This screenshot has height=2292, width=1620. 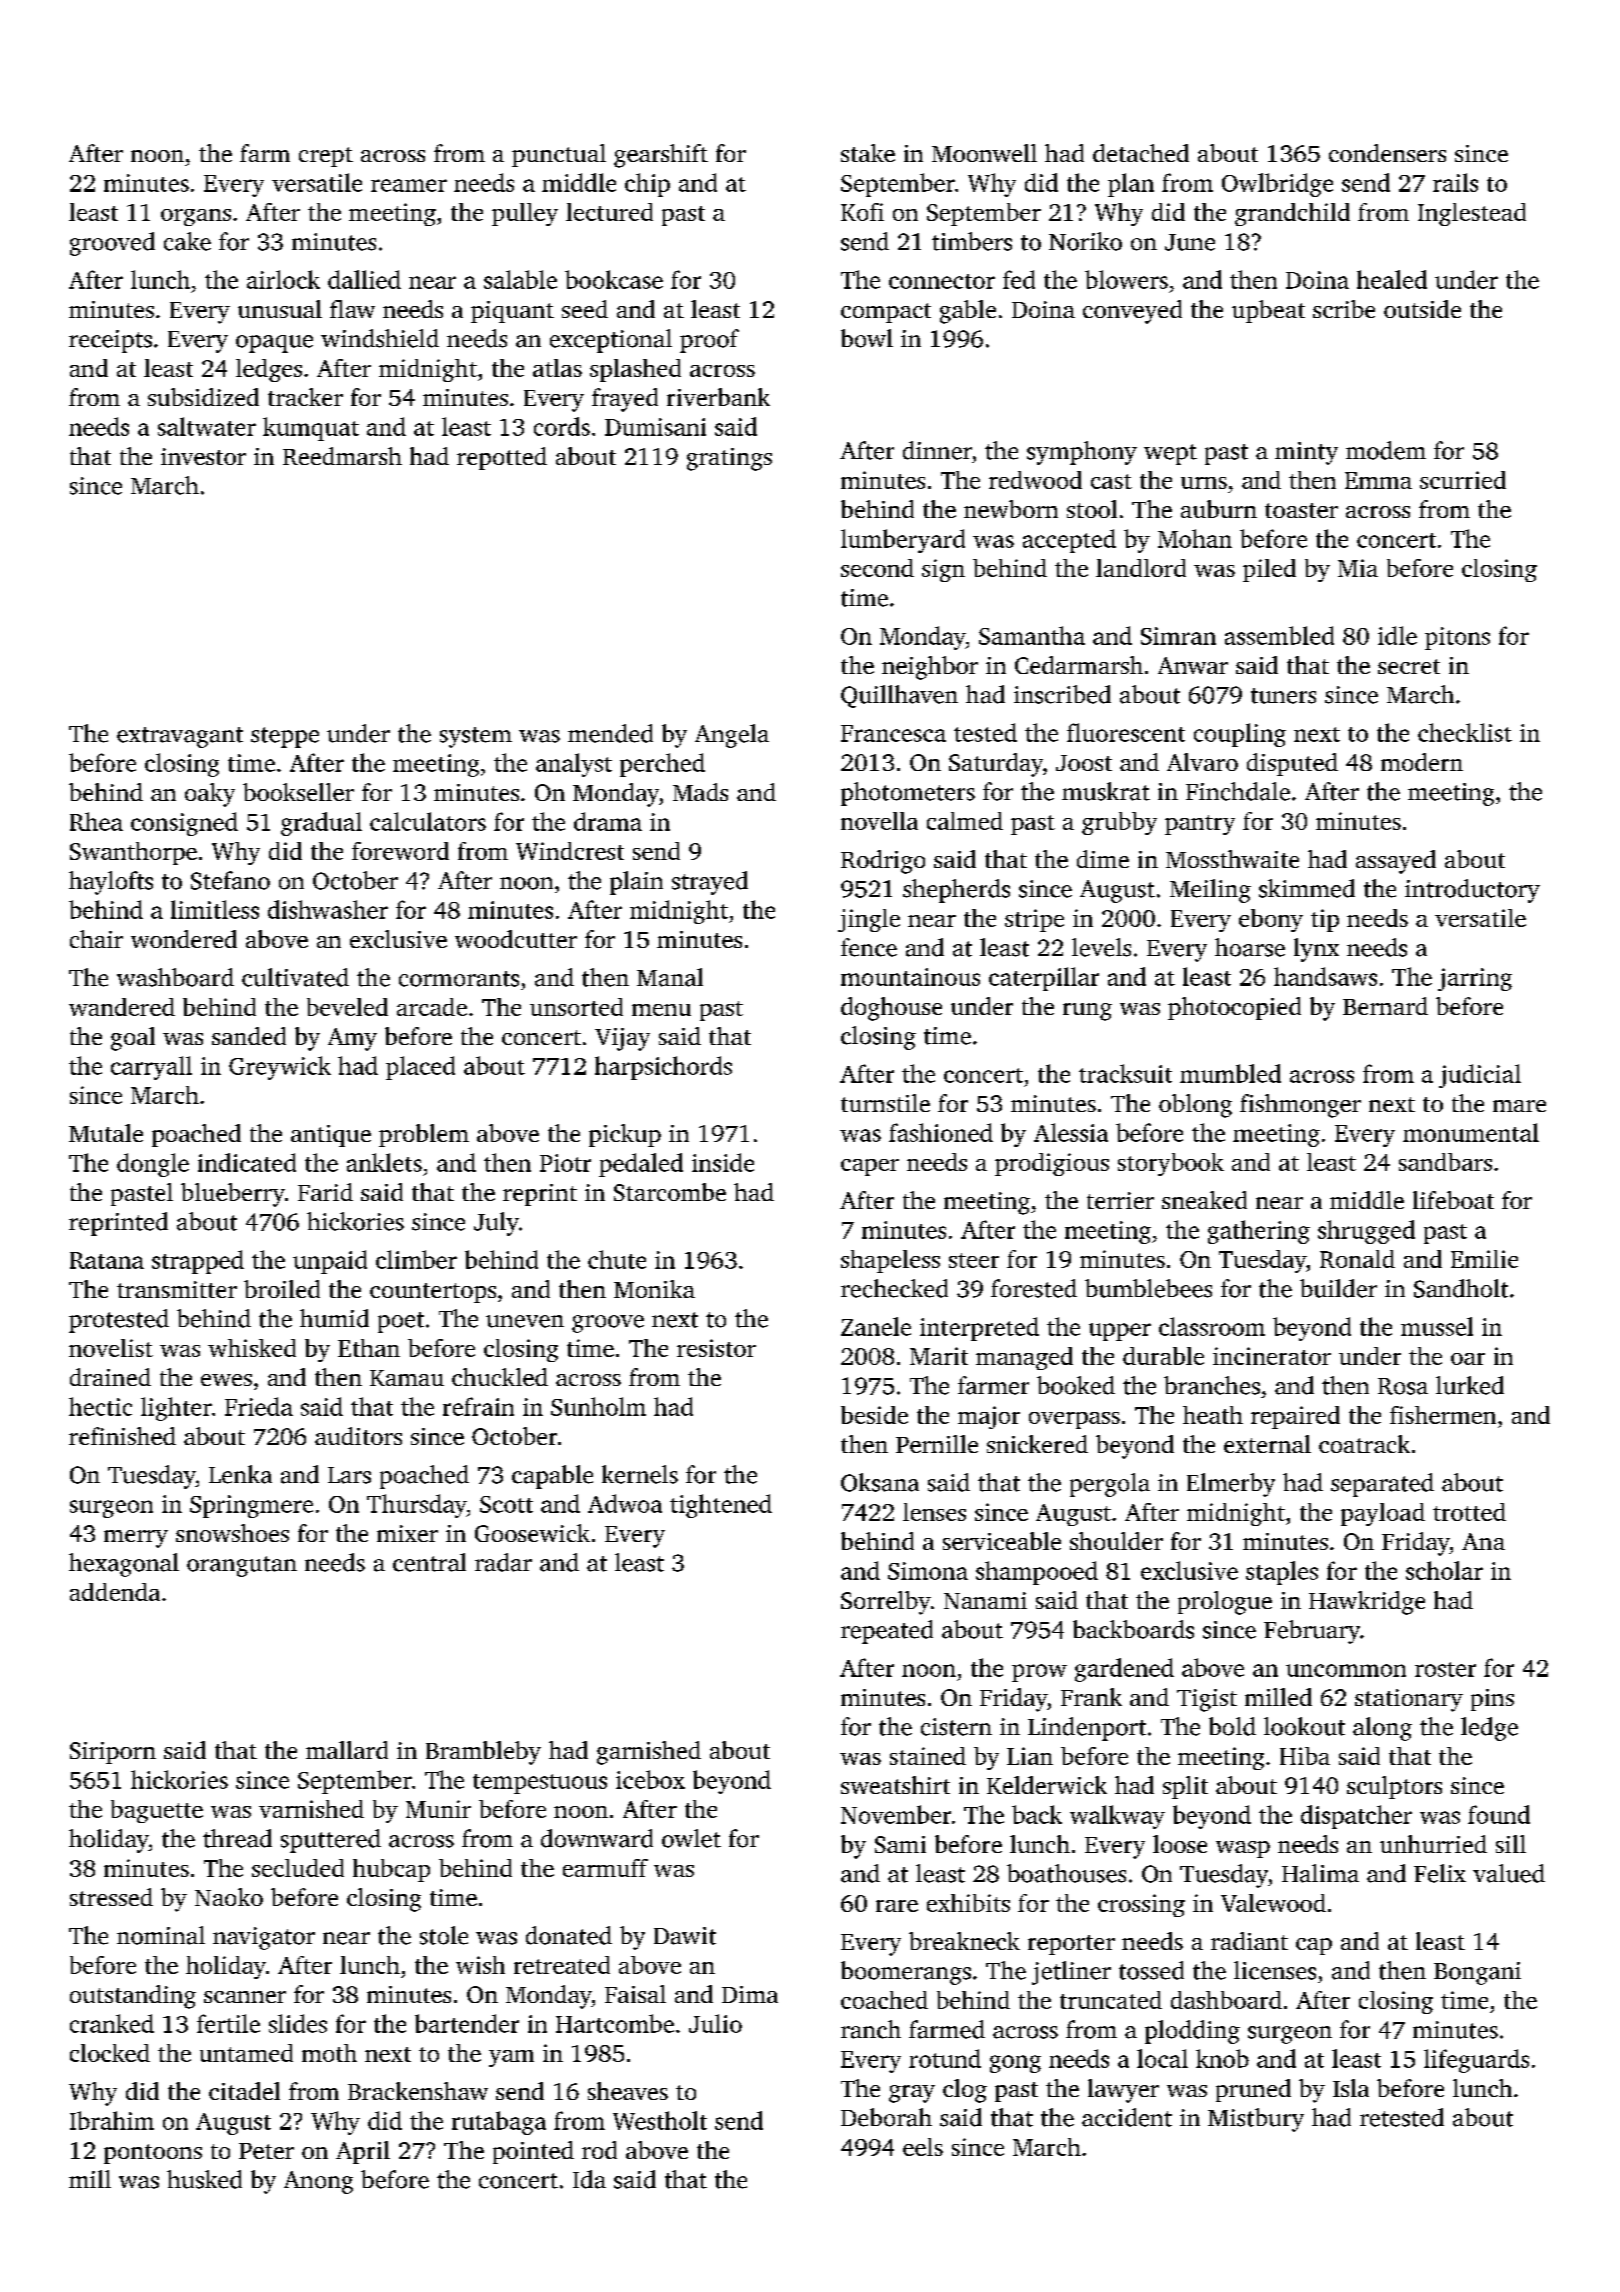 I want to click on steppe, so click(x=285, y=737).
